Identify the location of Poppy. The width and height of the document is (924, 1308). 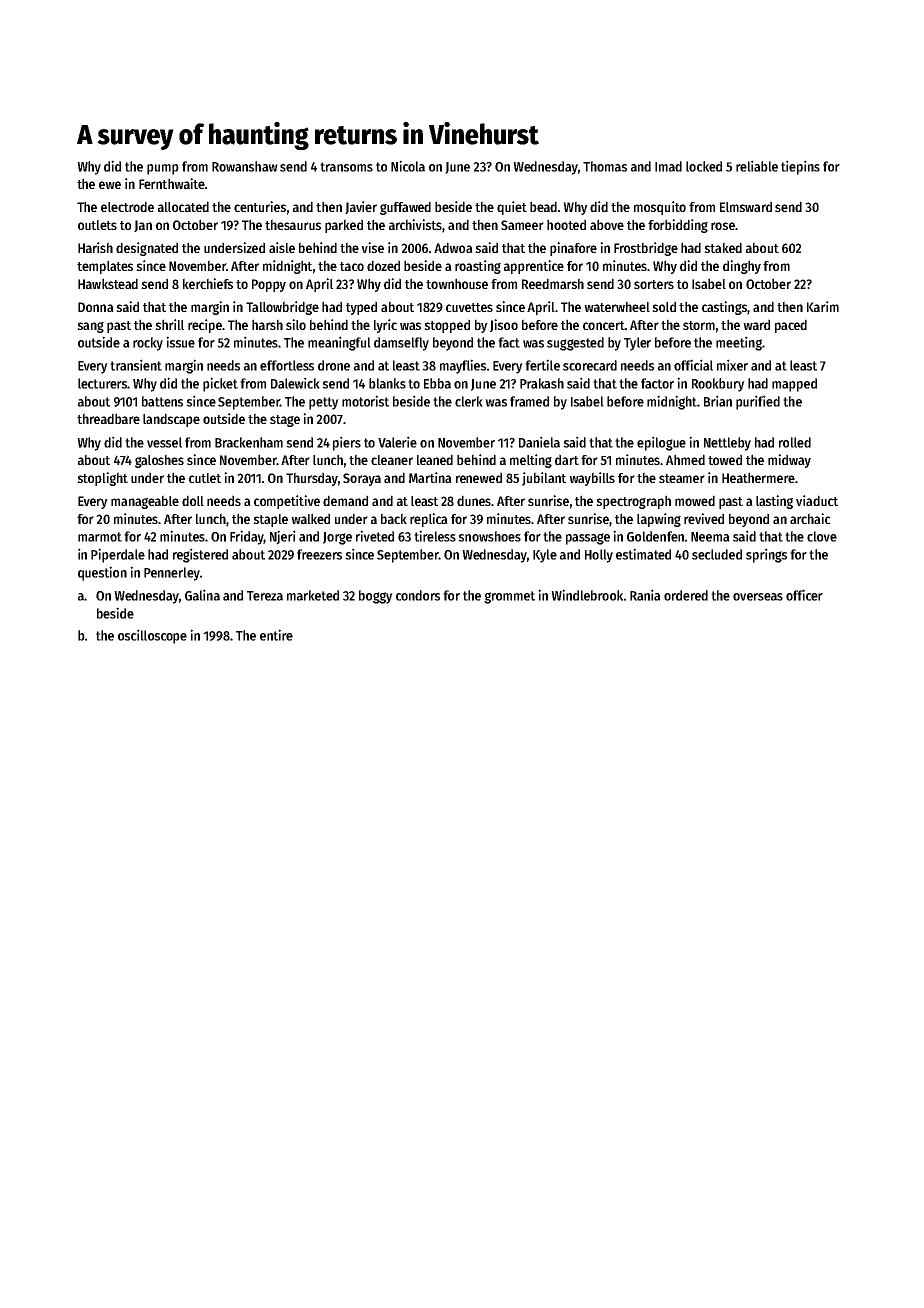
(269, 285).
